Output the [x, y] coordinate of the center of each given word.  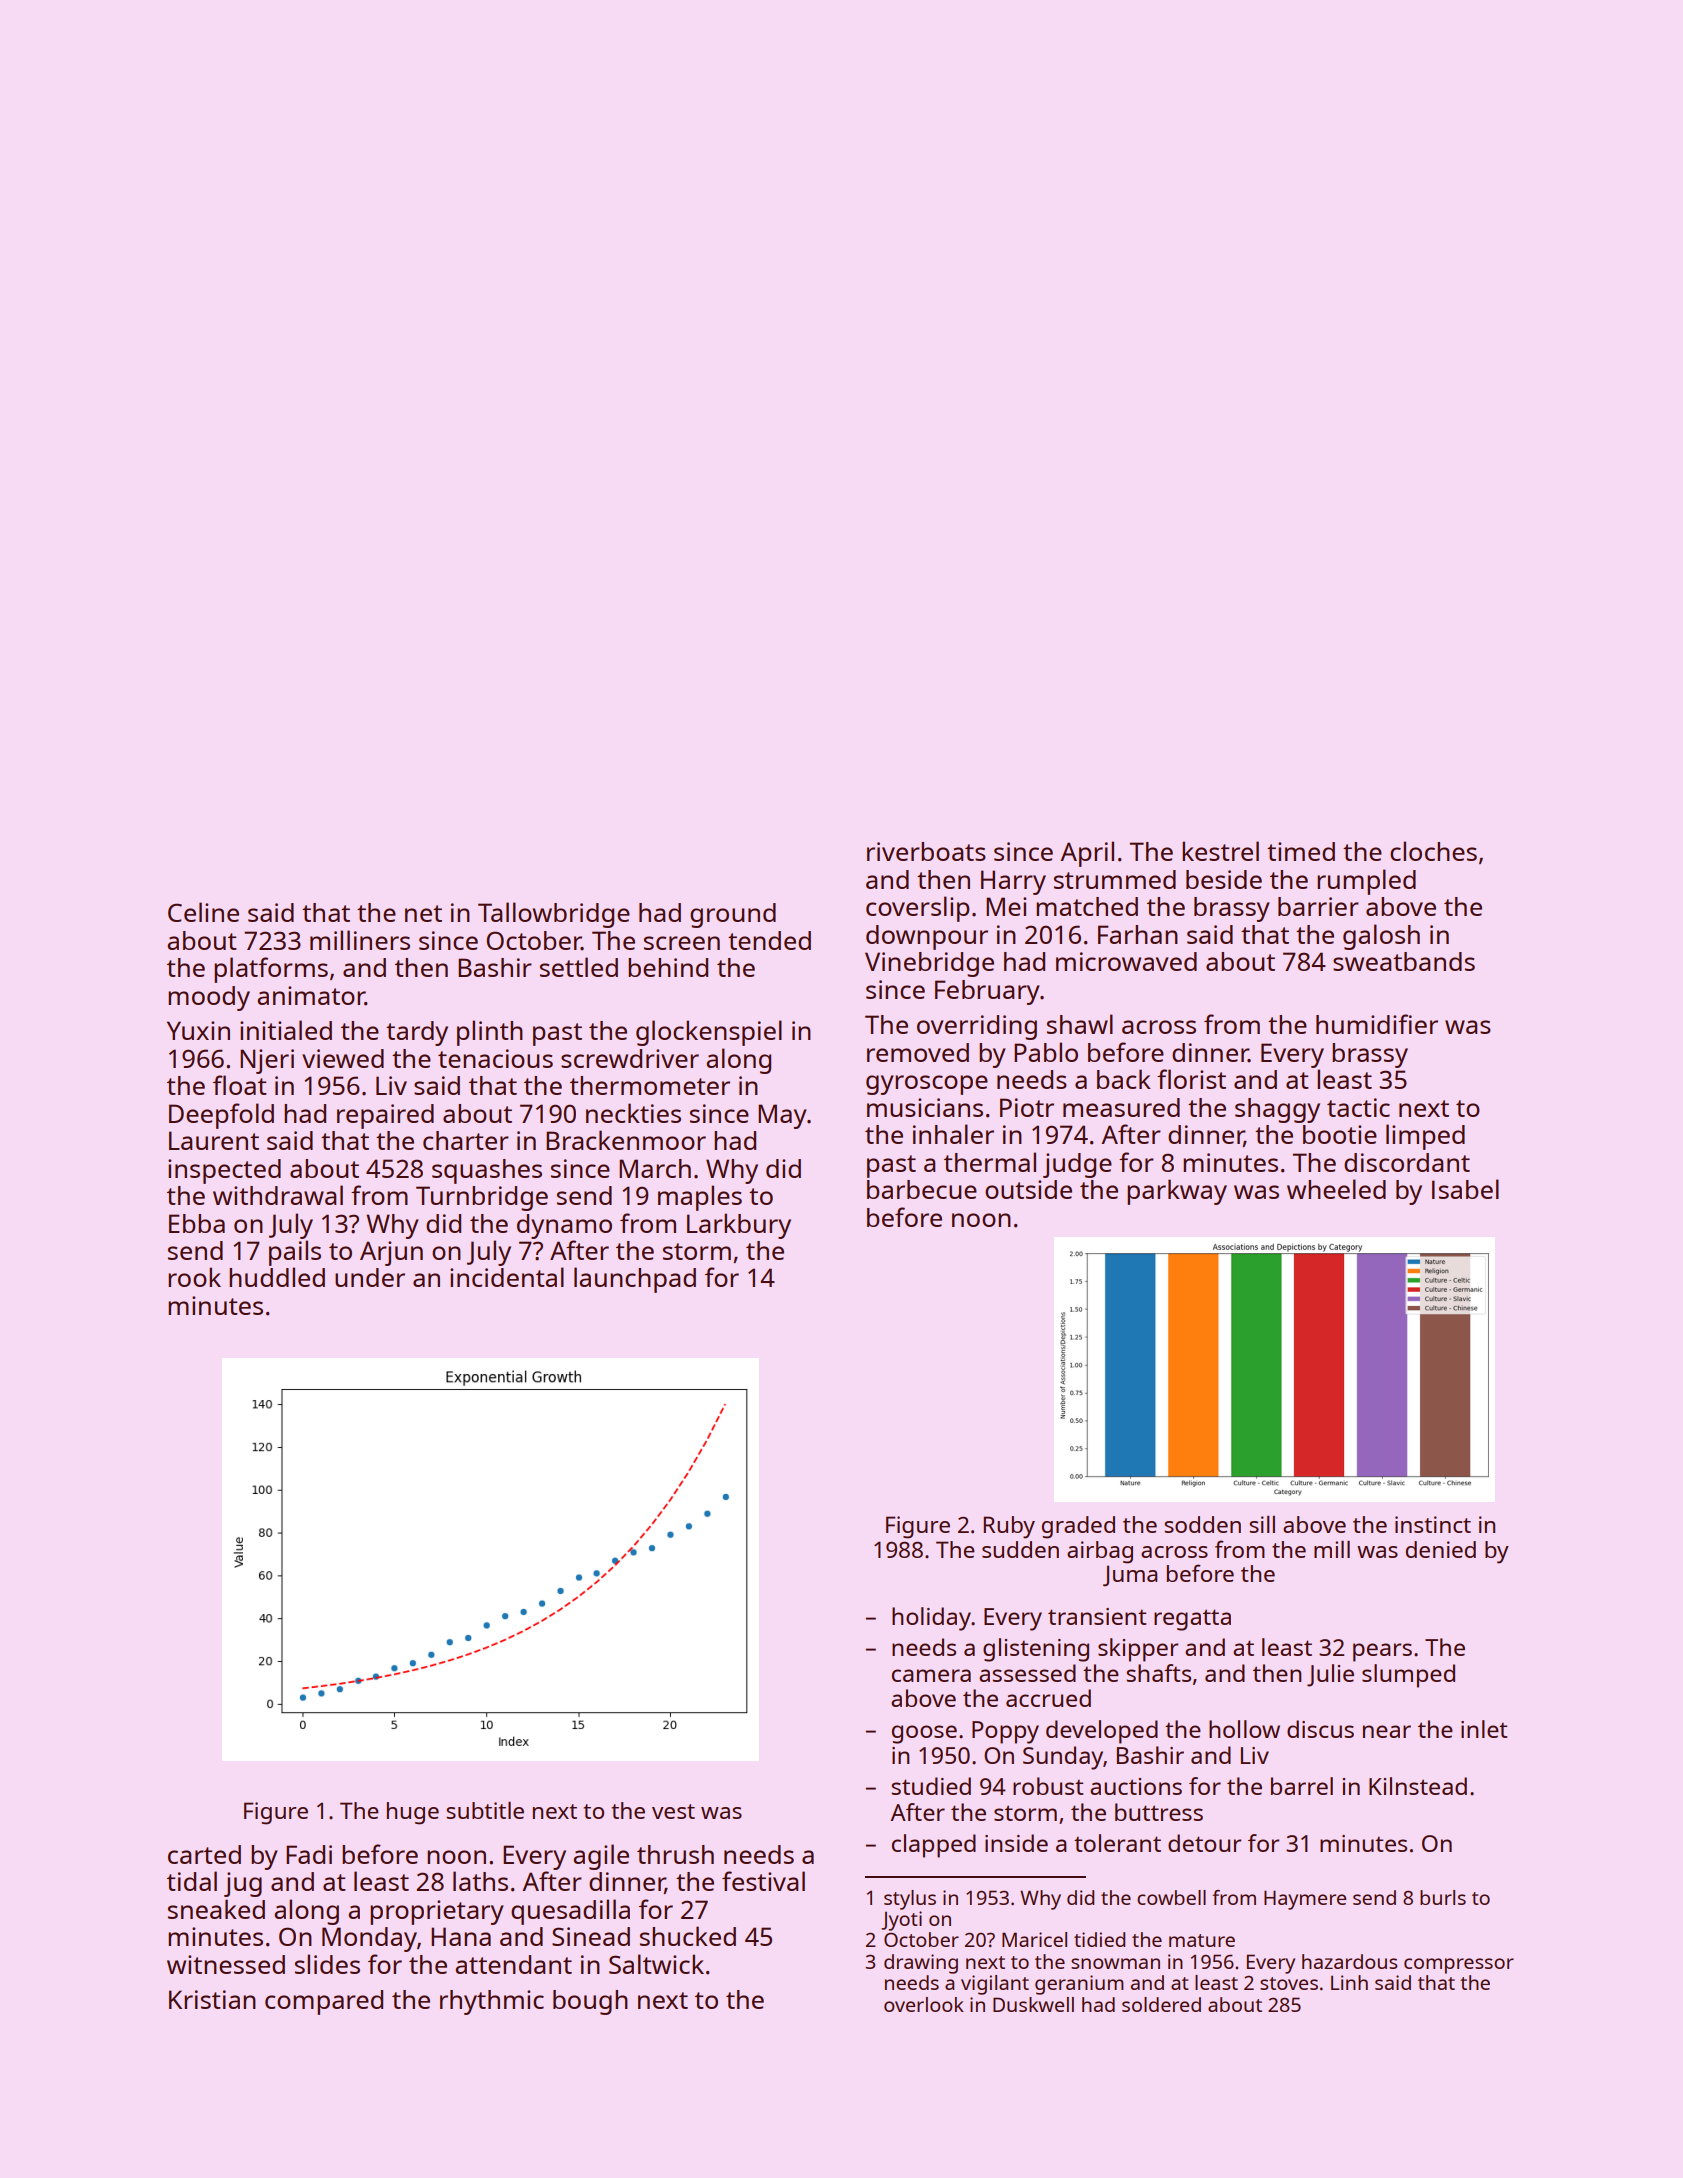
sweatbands [1404, 961]
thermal [990, 1162]
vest [673, 1811]
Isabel [1465, 1189]
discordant [1407, 1162]
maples [700, 1198]
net [423, 913]
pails [295, 1253]
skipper [1138, 1650]
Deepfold [221, 1116]
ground [733, 915]
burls [1443, 1897]
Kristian [212, 1999]
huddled [277, 1277]
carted [204, 1854]
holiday [931, 1619]
